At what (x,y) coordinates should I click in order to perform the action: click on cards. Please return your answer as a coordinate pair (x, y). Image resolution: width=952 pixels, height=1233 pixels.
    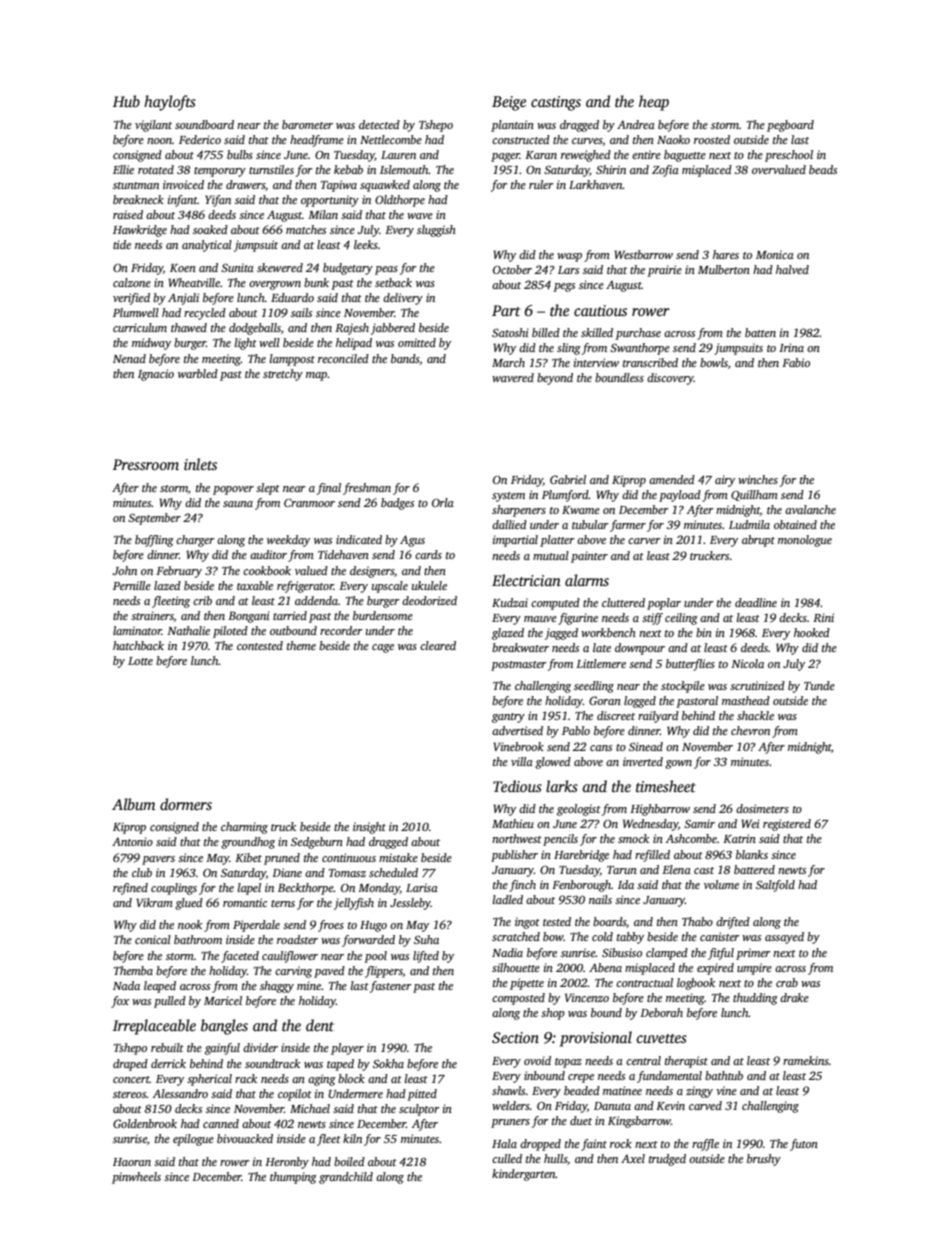
    Looking at the image, I should click on (428, 554).
